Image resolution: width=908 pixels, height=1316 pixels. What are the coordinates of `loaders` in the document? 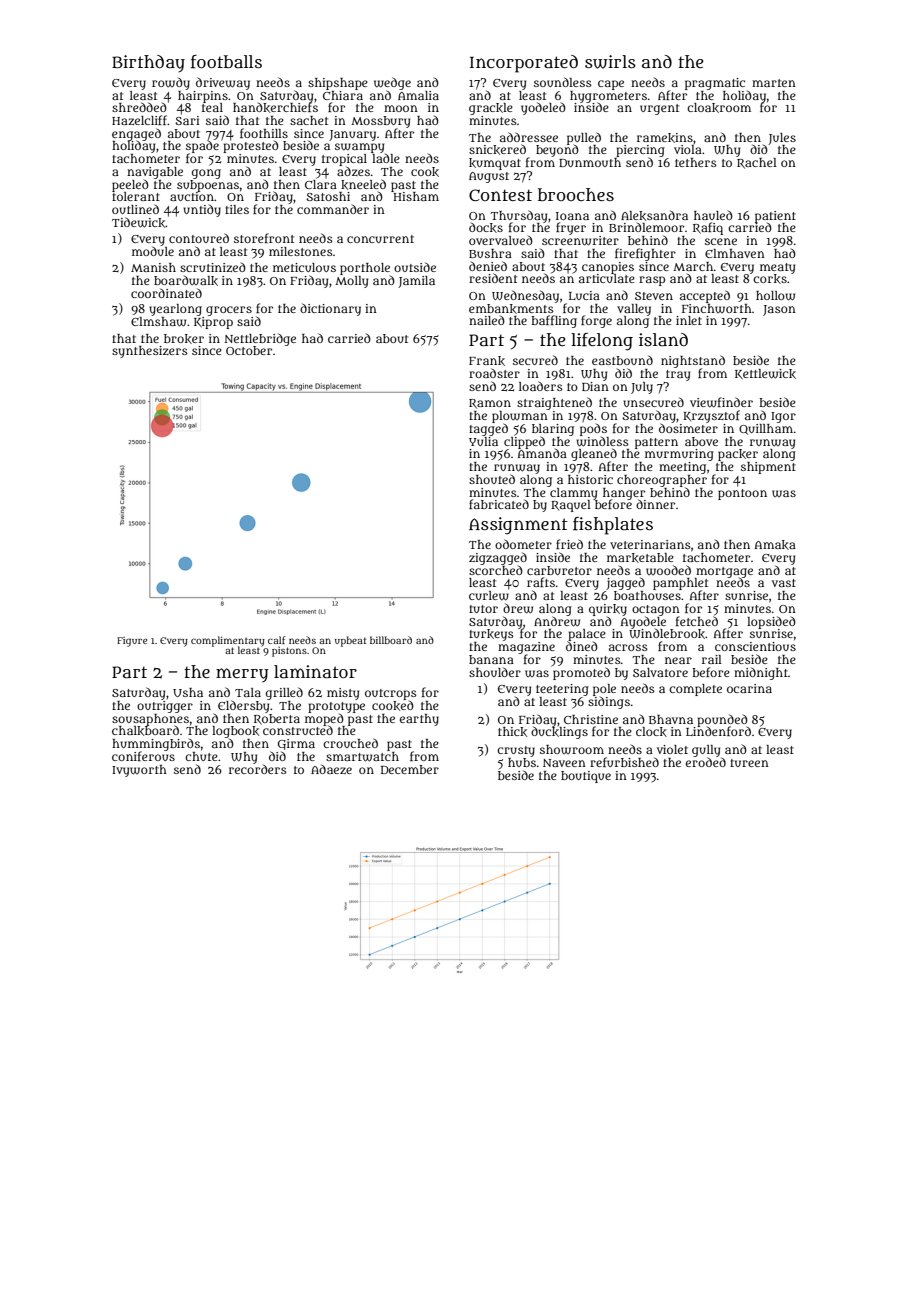 It's located at (541, 386).
